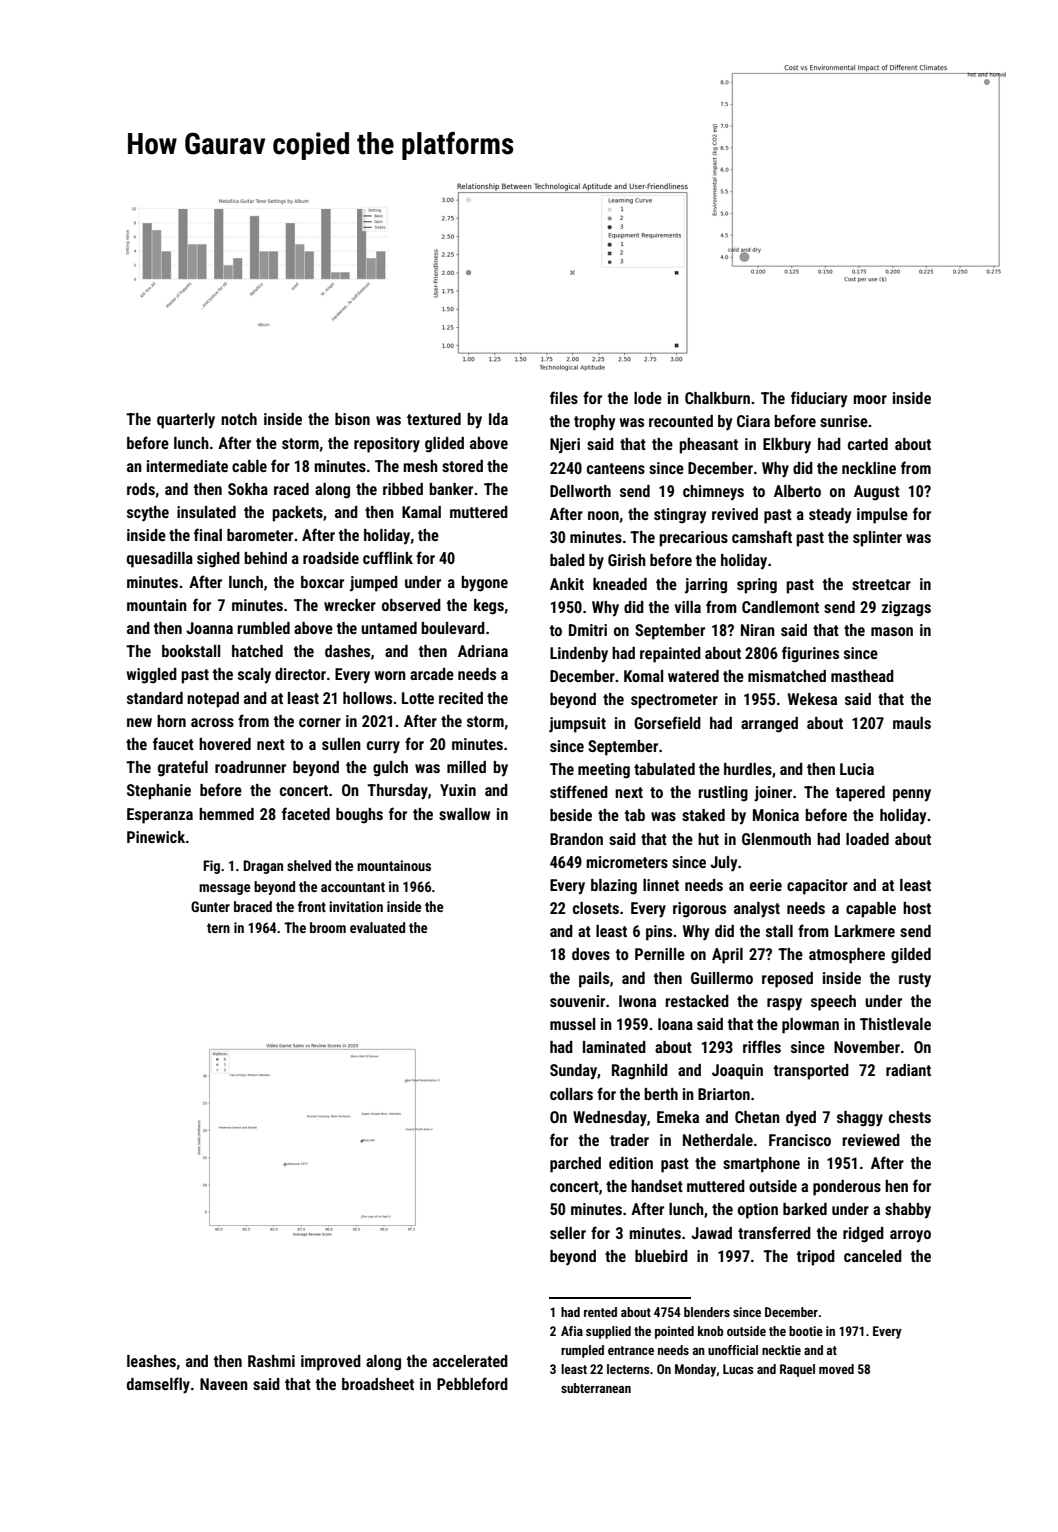 Image resolution: width=1058 pixels, height=1532 pixels. I want to click on Rashmi, so click(271, 1361).
